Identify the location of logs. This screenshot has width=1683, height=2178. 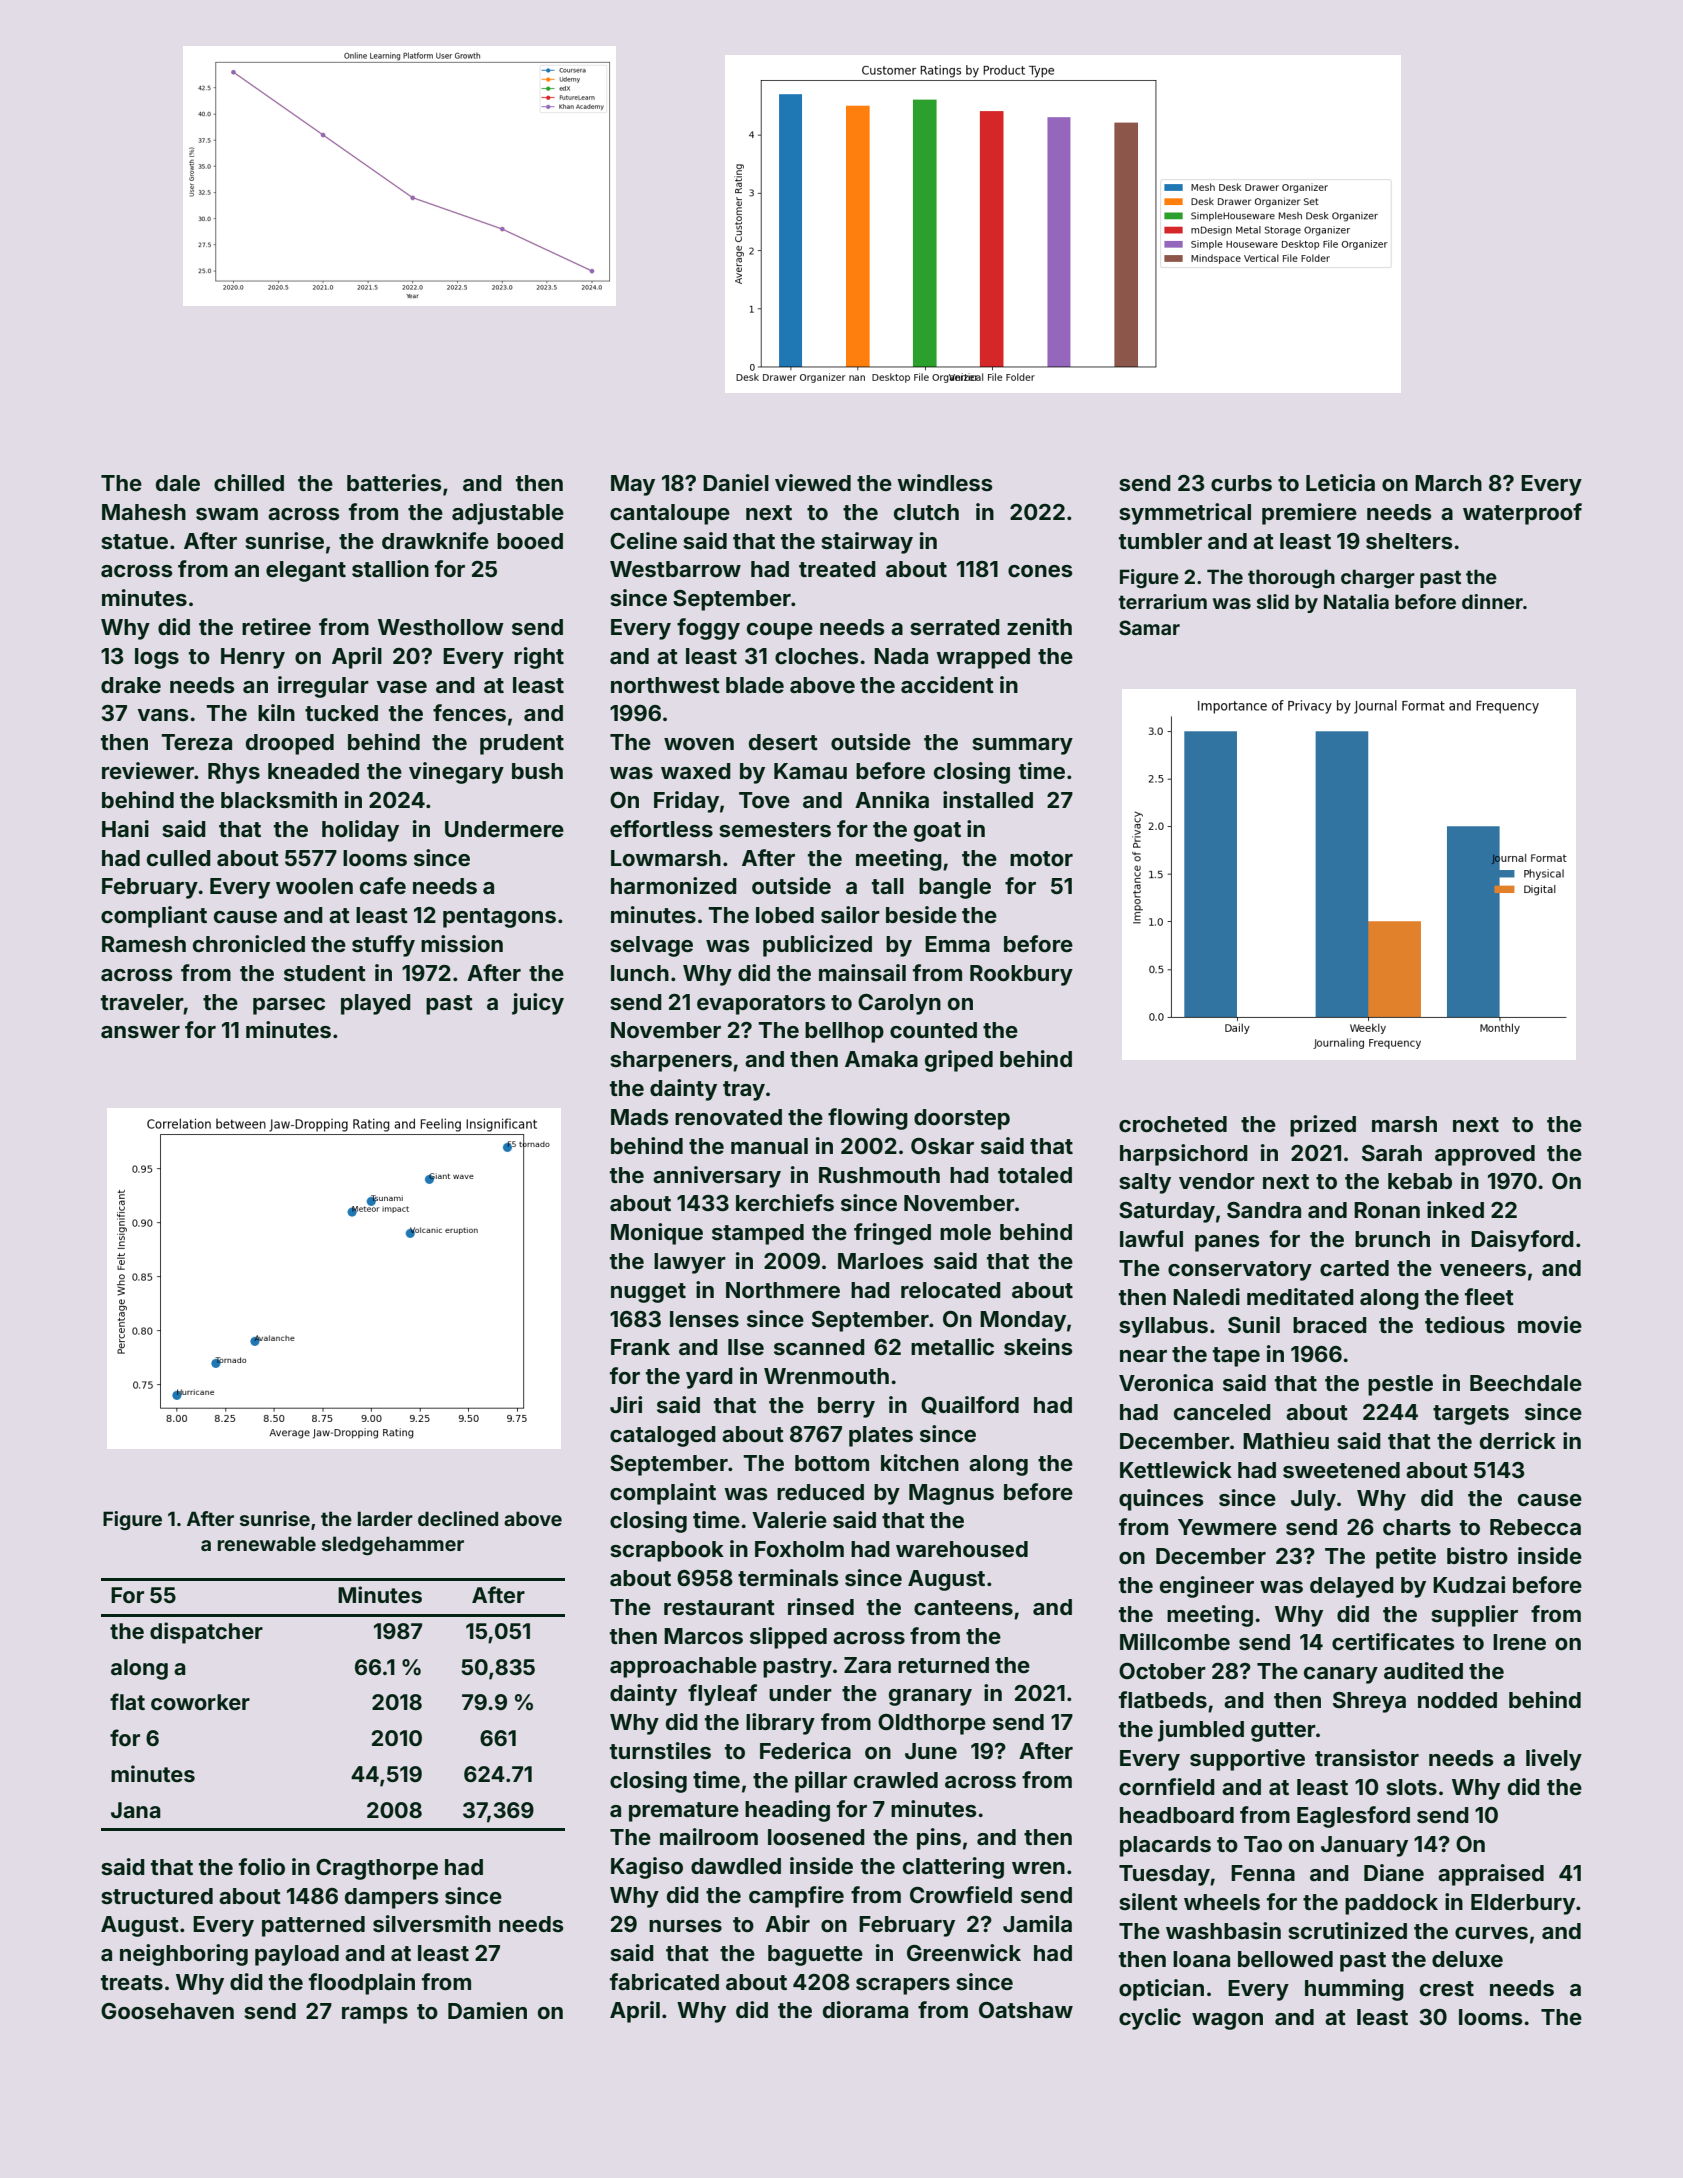
(157, 658).
